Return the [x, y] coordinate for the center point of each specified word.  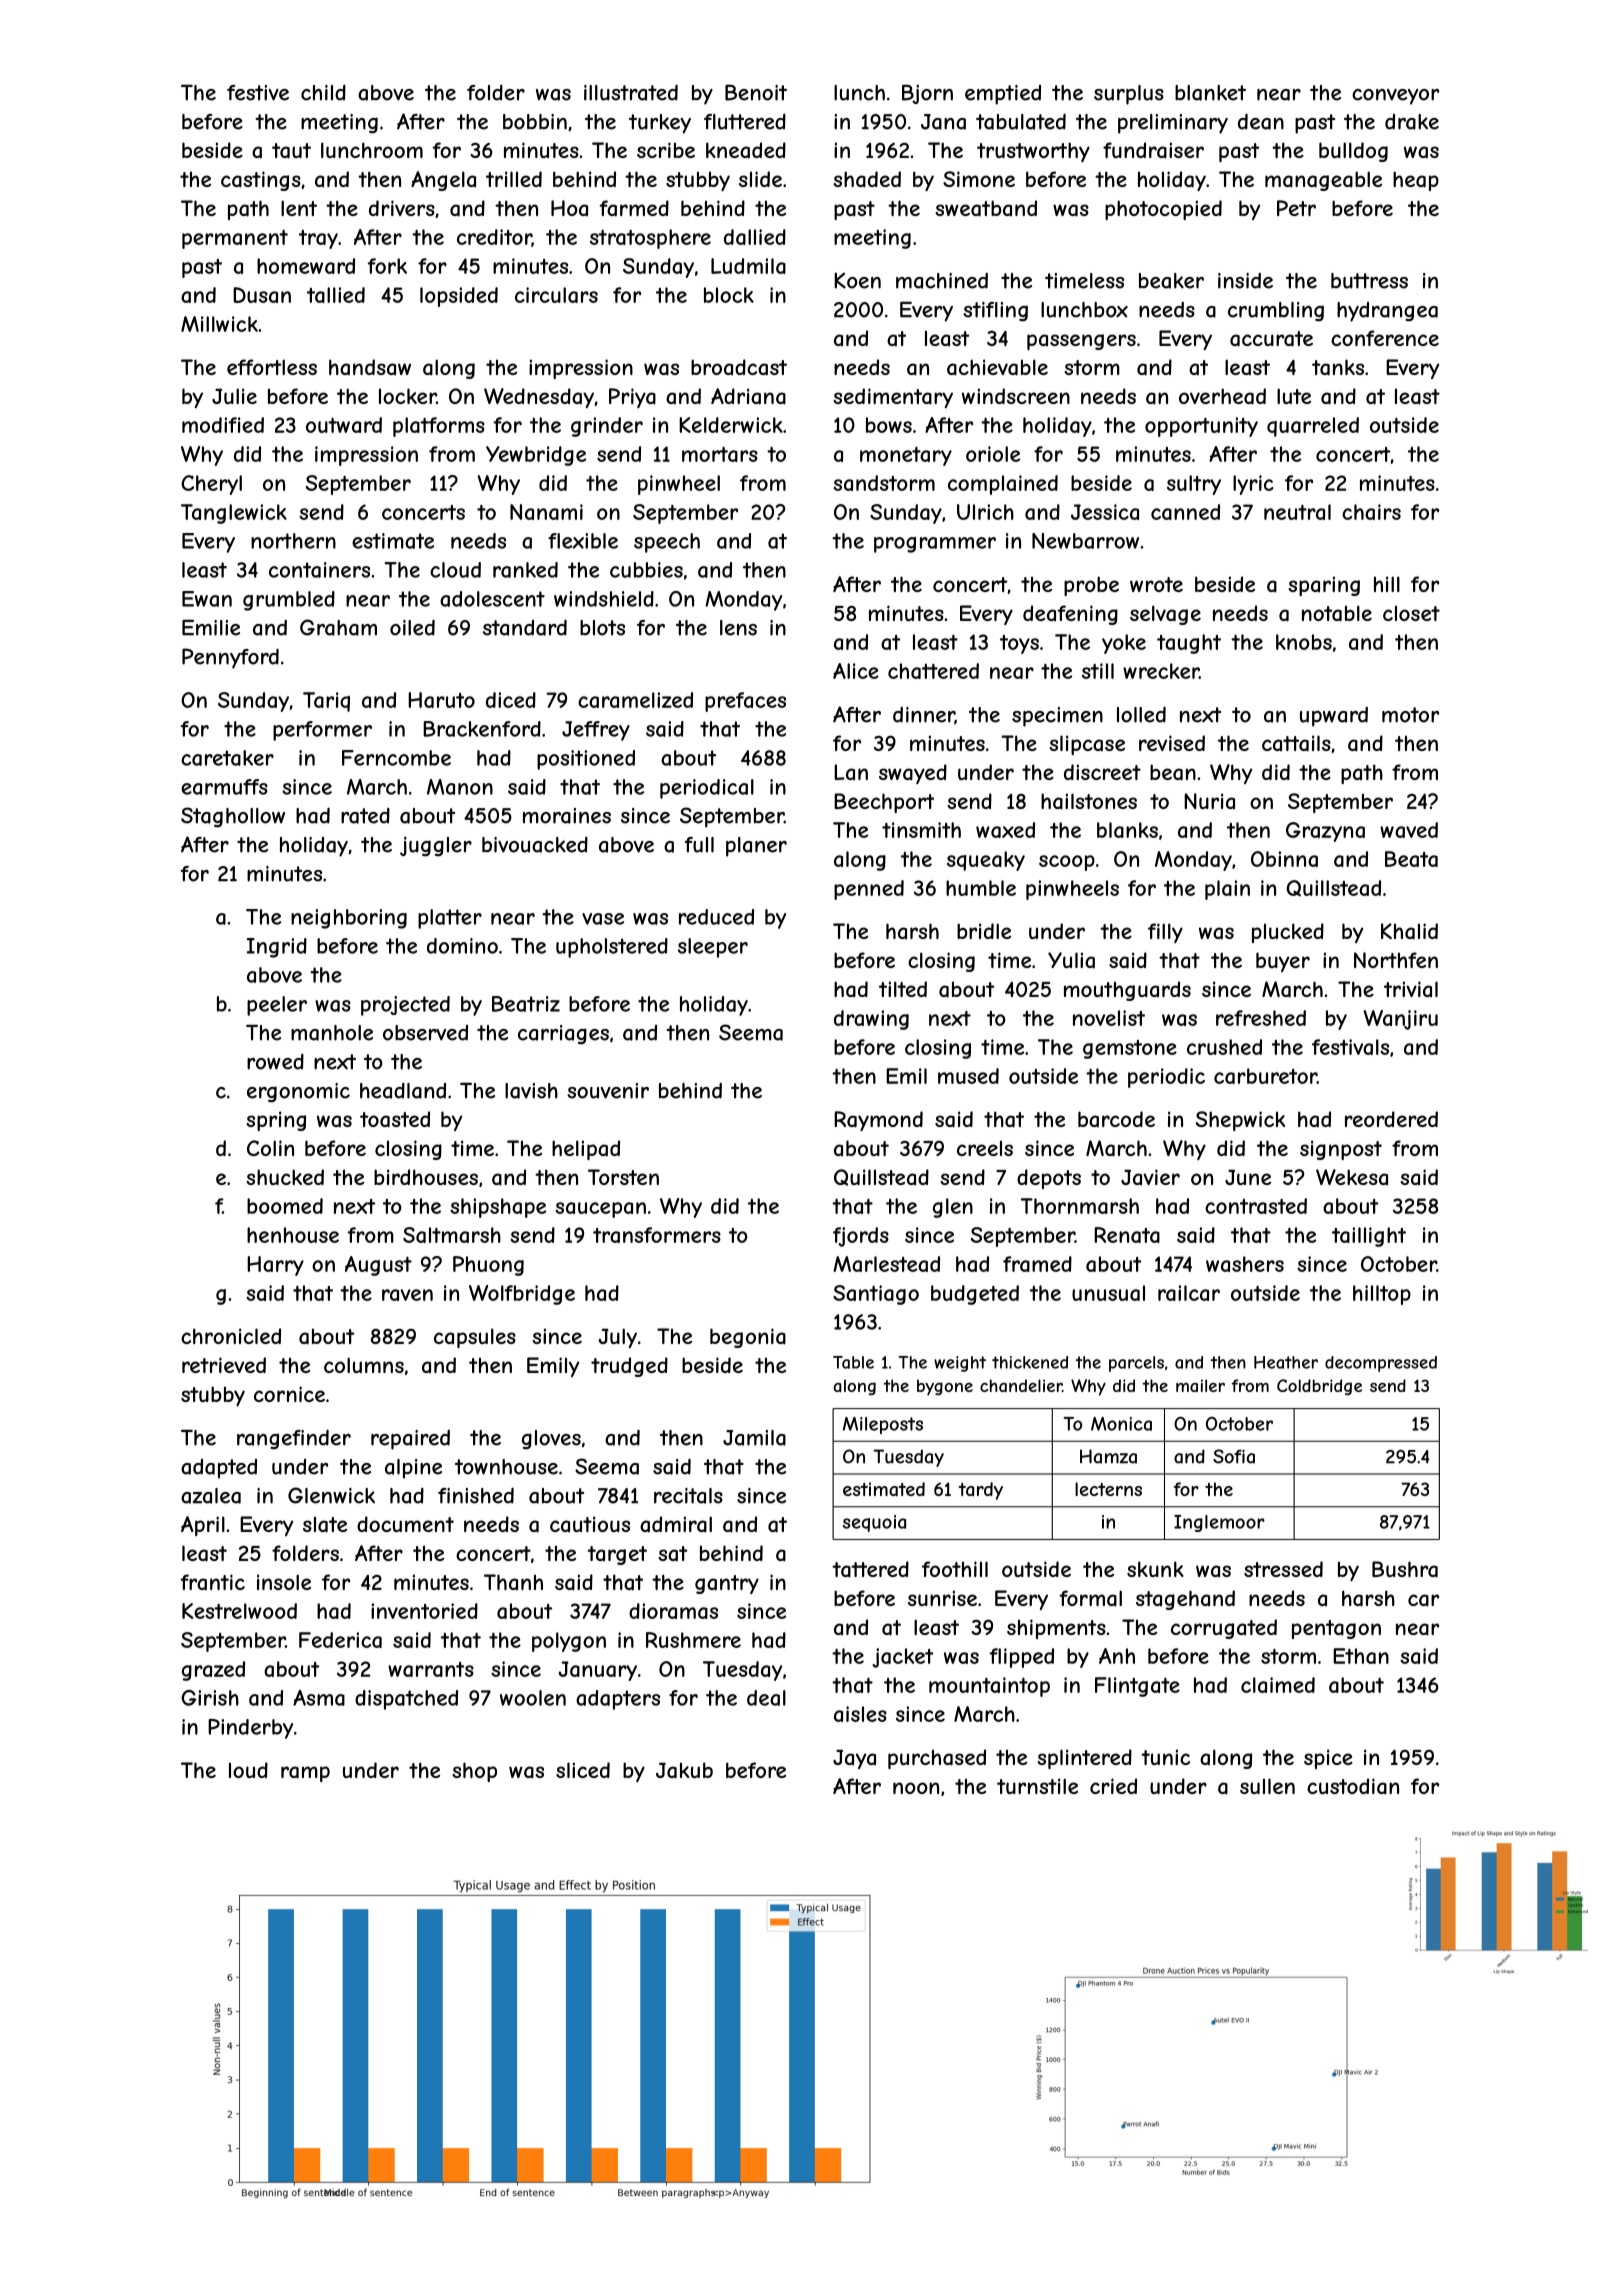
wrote [1156, 584]
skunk [1155, 1569]
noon [916, 1788]
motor [1410, 715]
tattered [870, 1569]
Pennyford [230, 658]
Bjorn [927, 94]
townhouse [506, 1467]
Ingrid [277, 948]
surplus [1129, 95]
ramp [305, 1774]
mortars [720, 454]
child [323, 93]
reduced [716, 917]
